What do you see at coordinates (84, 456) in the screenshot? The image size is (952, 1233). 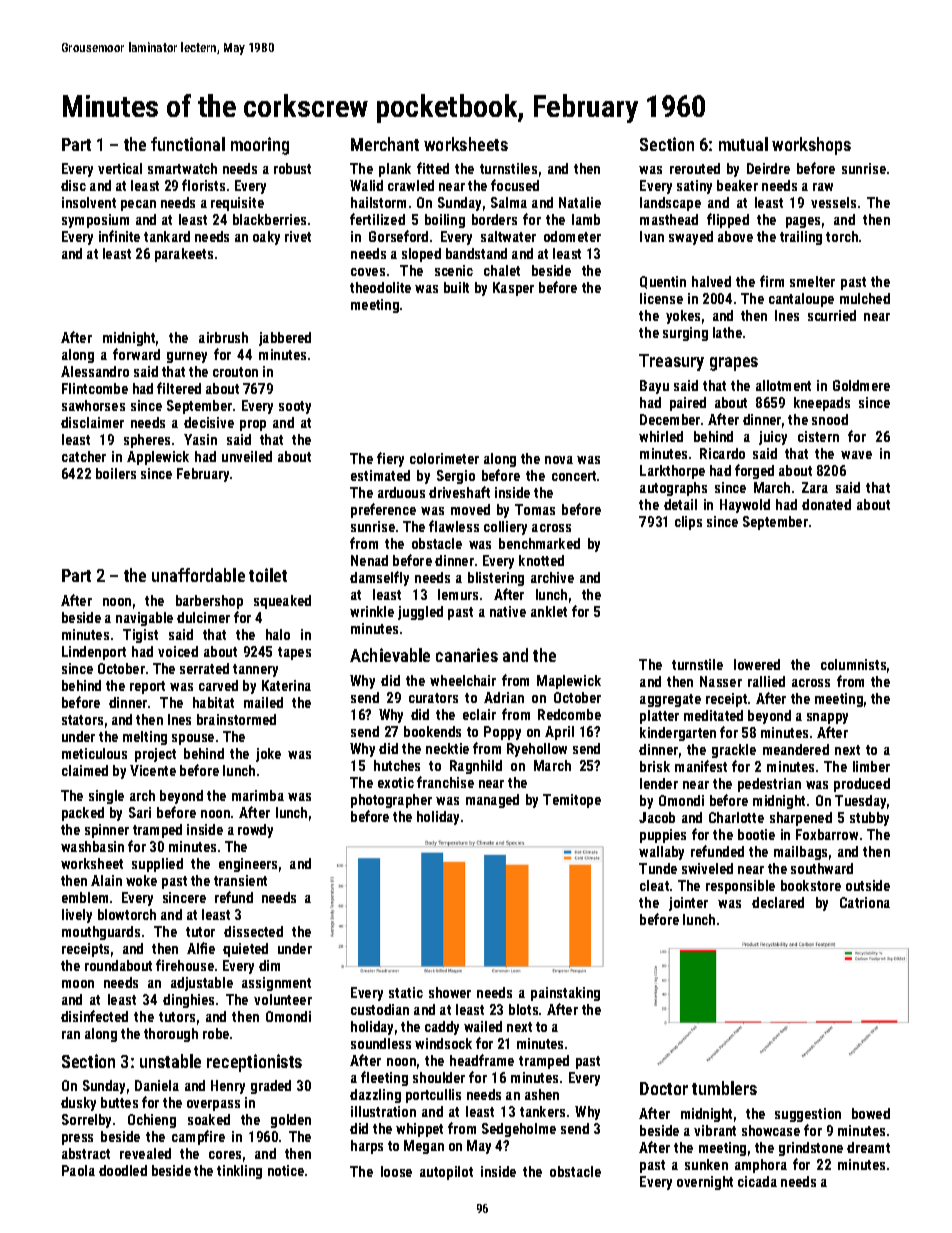 I see `catcher` at bounding box center [84, 456].
